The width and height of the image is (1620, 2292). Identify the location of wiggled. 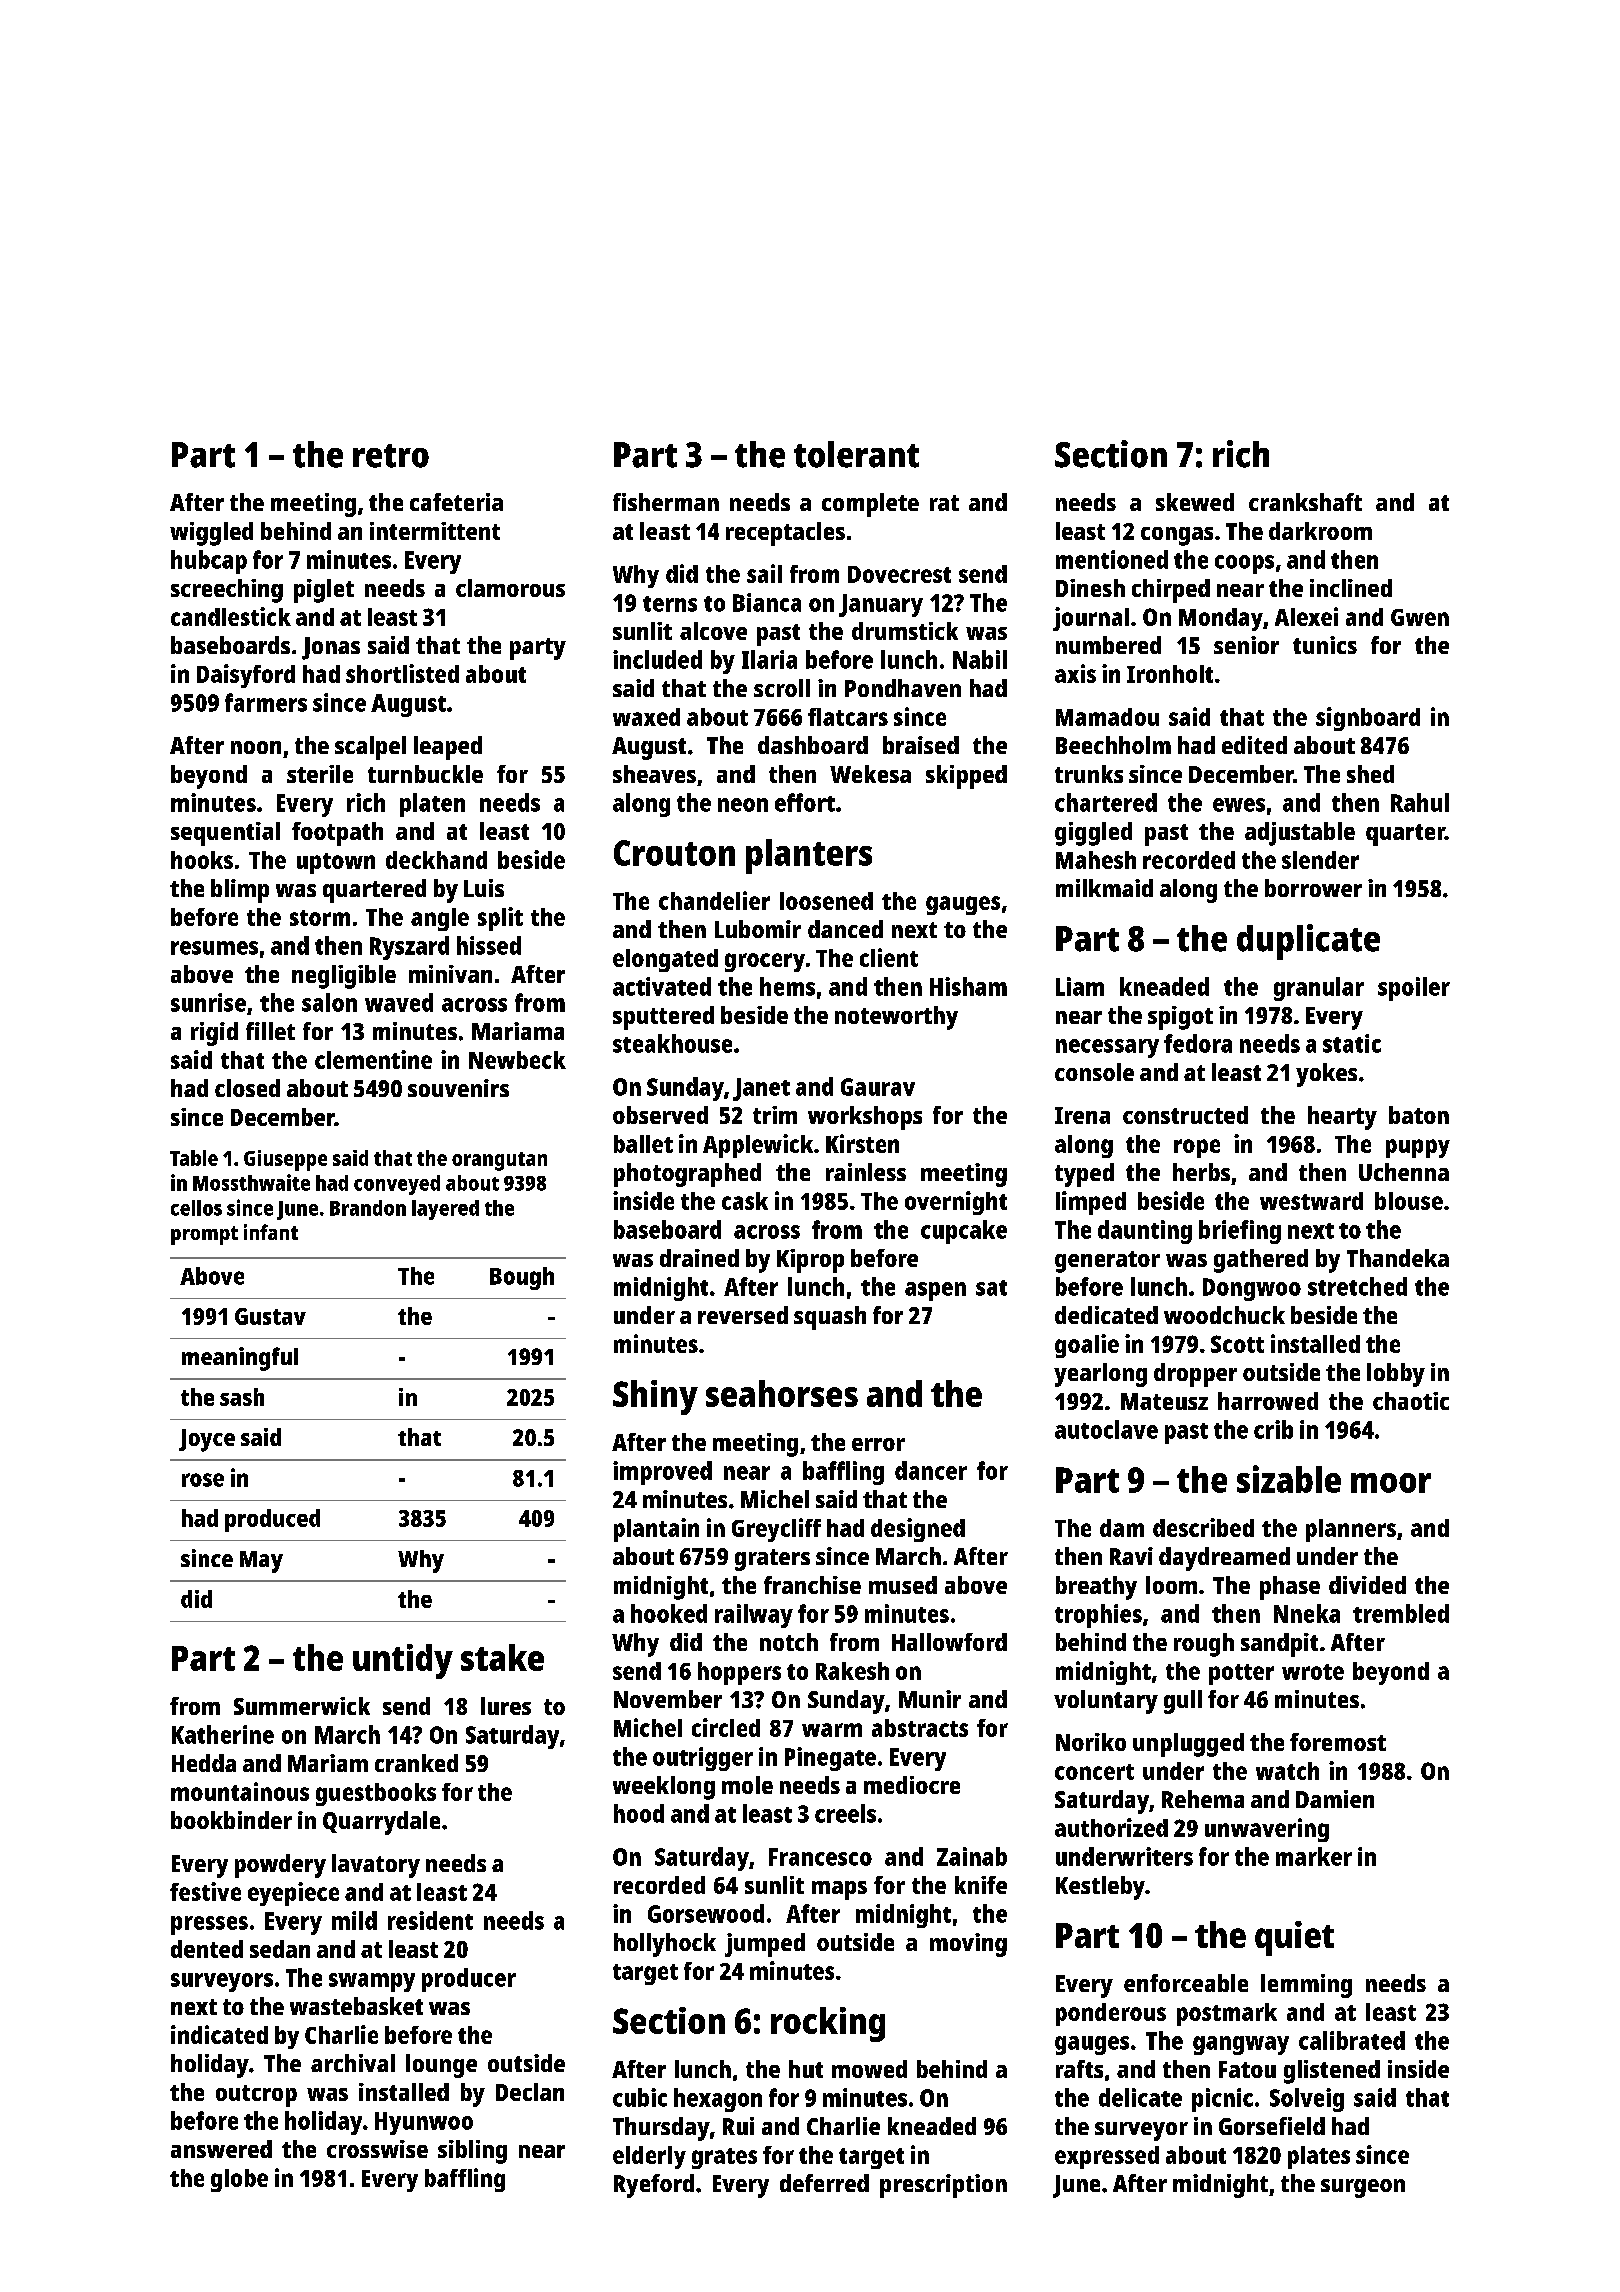
(211, 534).
